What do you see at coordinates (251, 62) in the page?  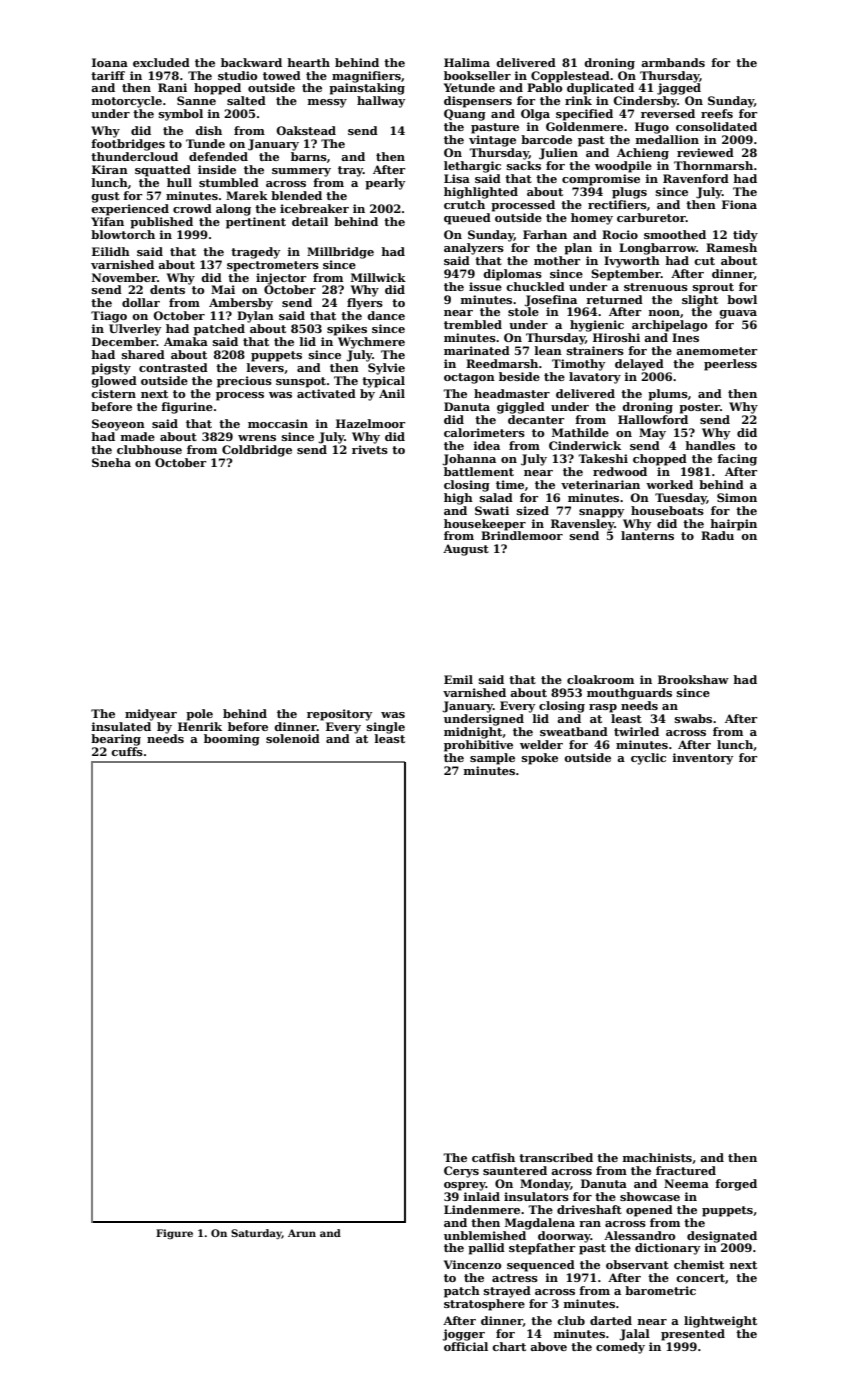 I see `backward` at bounding box center [251, 62].
